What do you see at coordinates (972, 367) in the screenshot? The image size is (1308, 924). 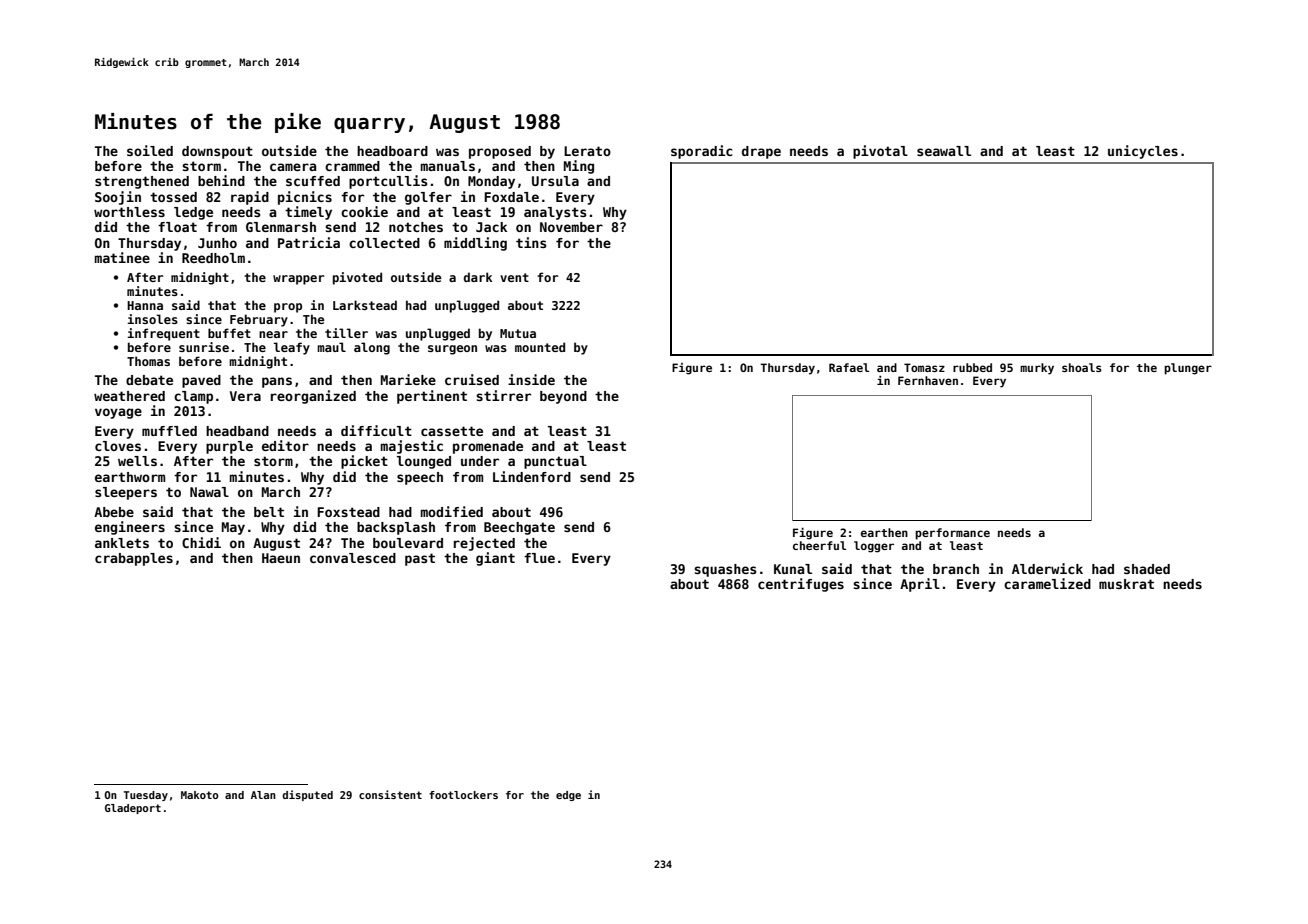 I see `rubbed` at bounding box center [972, 367].
